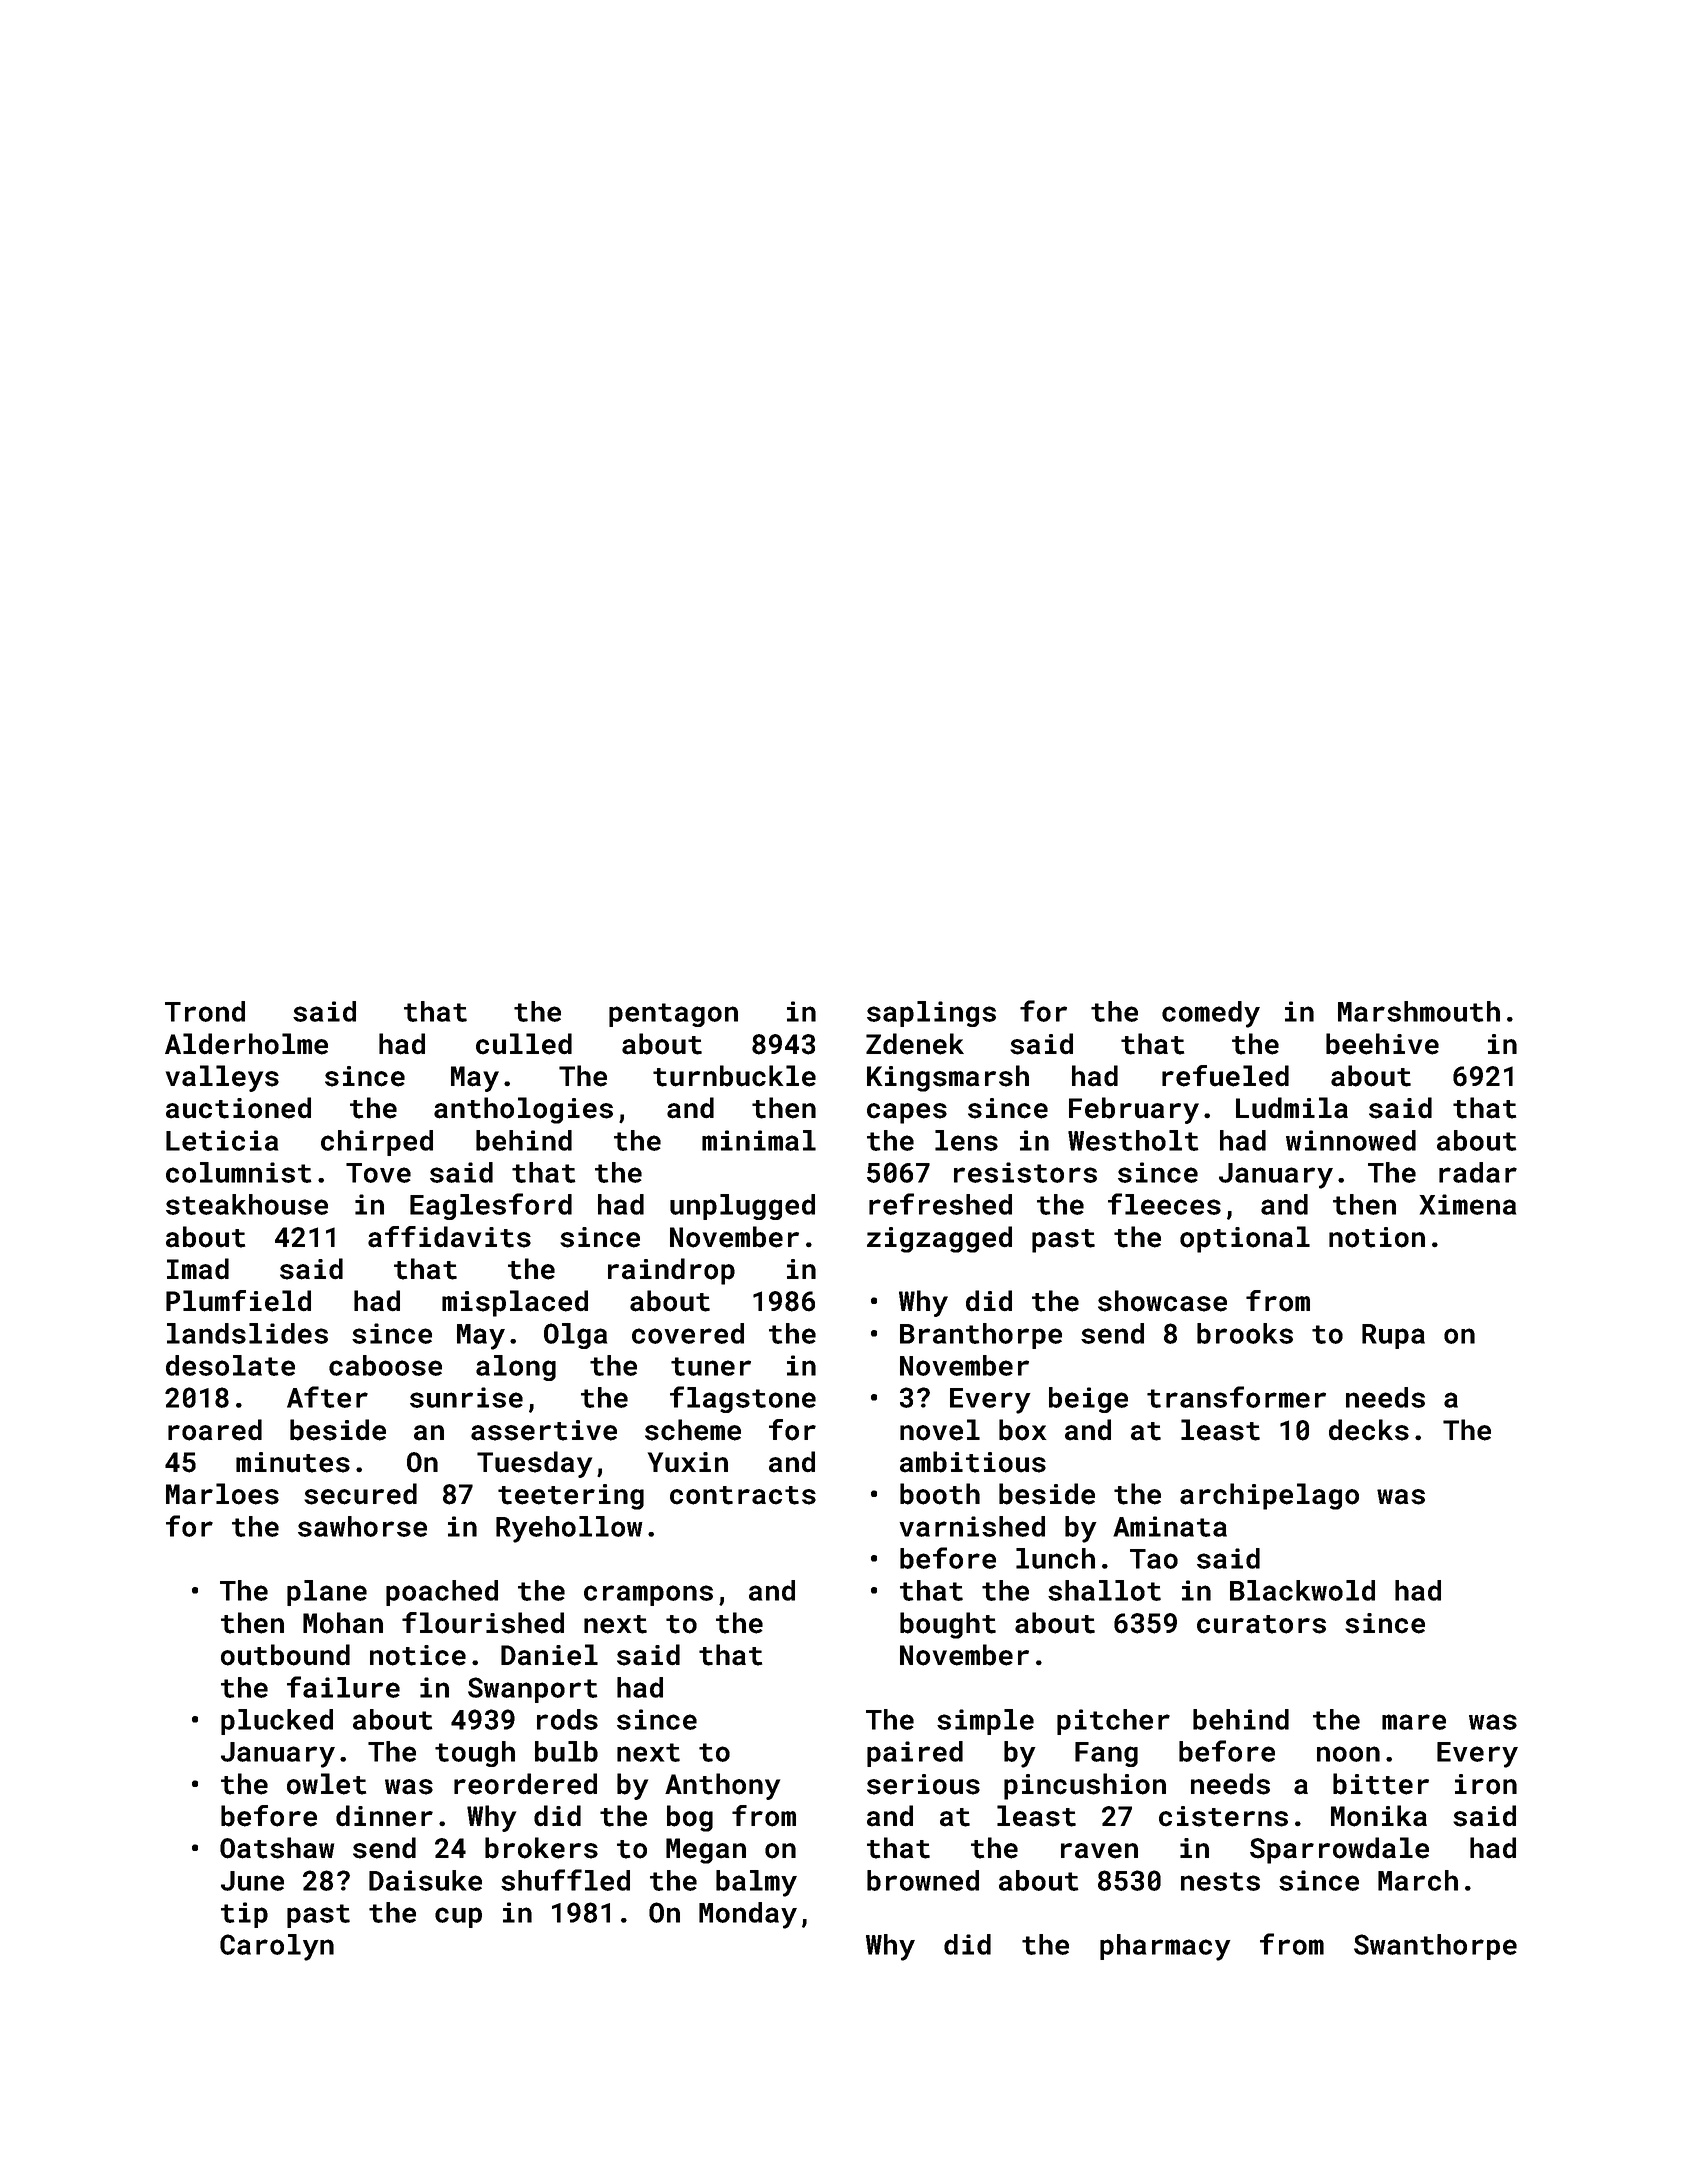  I want to click on simple, so click(985, 1722).
